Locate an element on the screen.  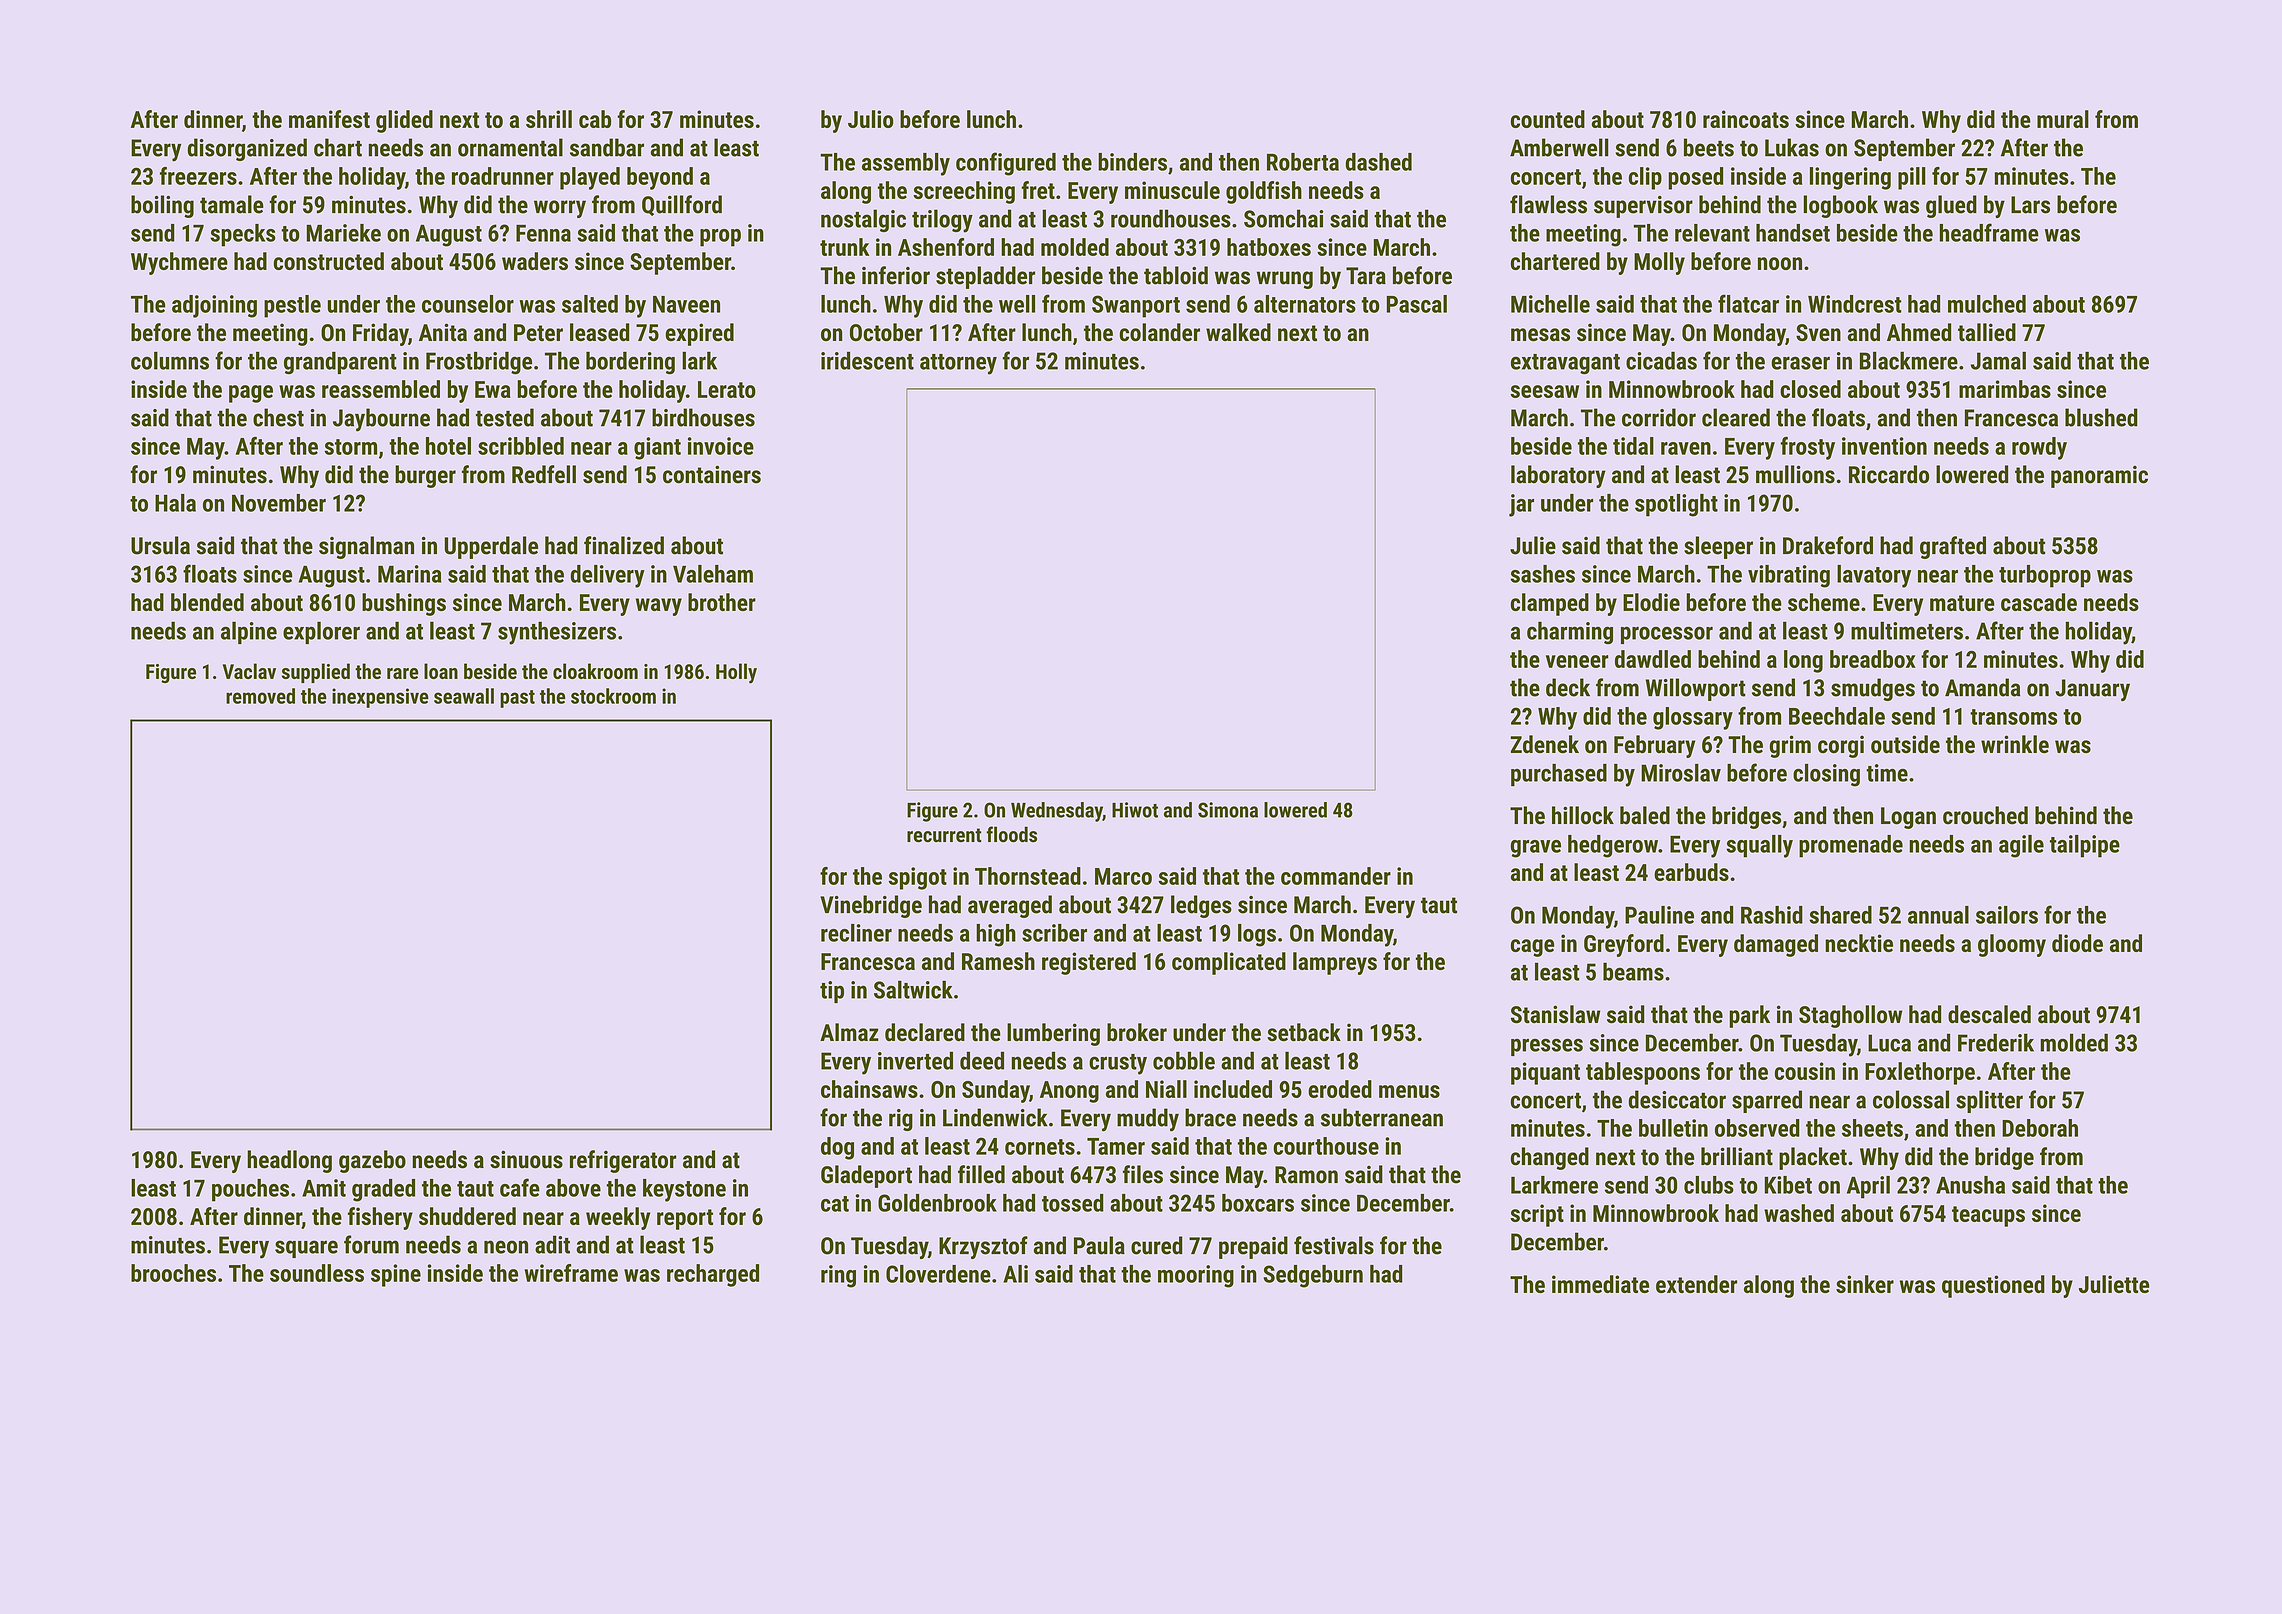
removed is located at coordinates (260, 696).
